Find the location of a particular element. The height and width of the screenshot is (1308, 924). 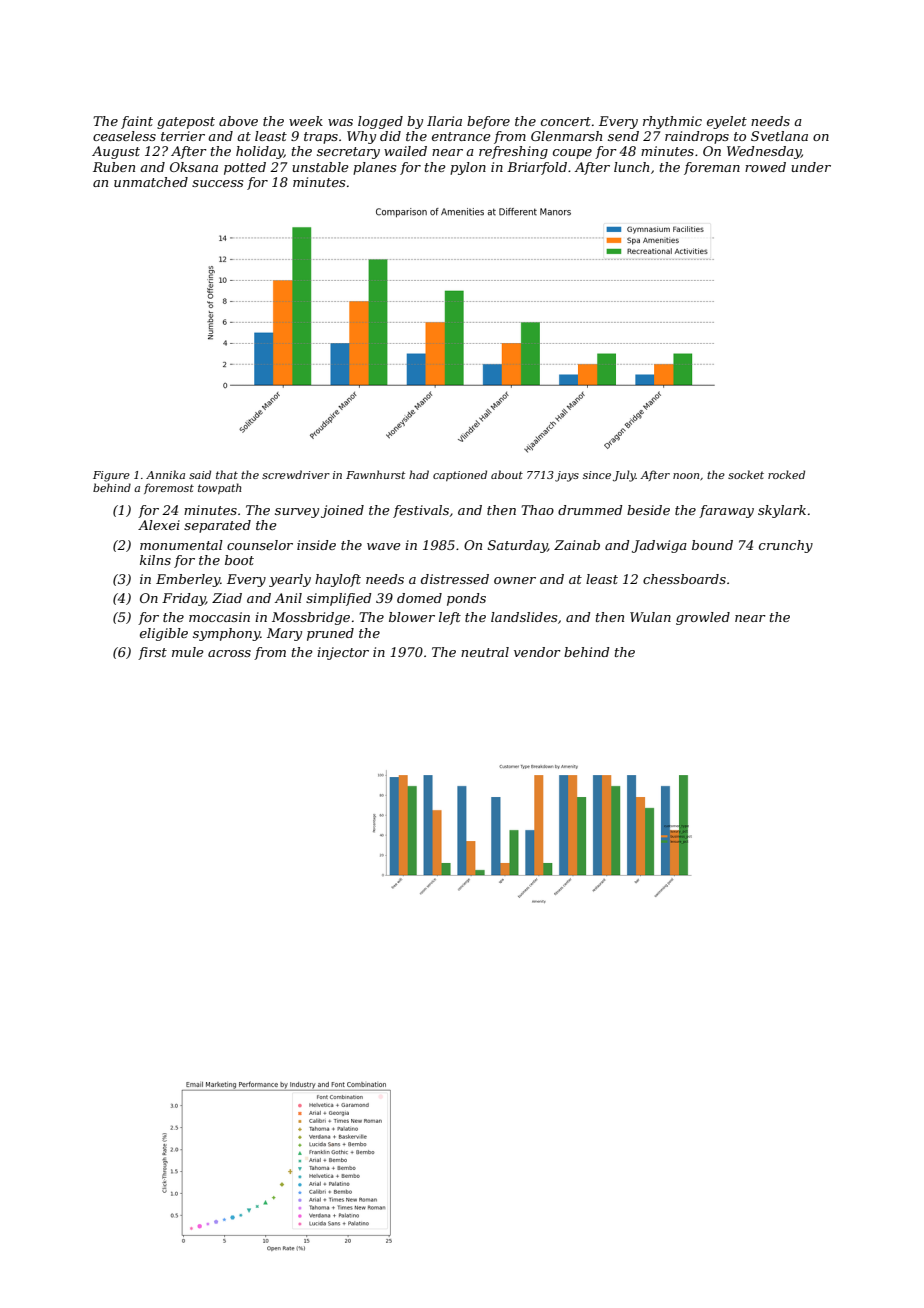

success is located at coordinates (217, 183).
